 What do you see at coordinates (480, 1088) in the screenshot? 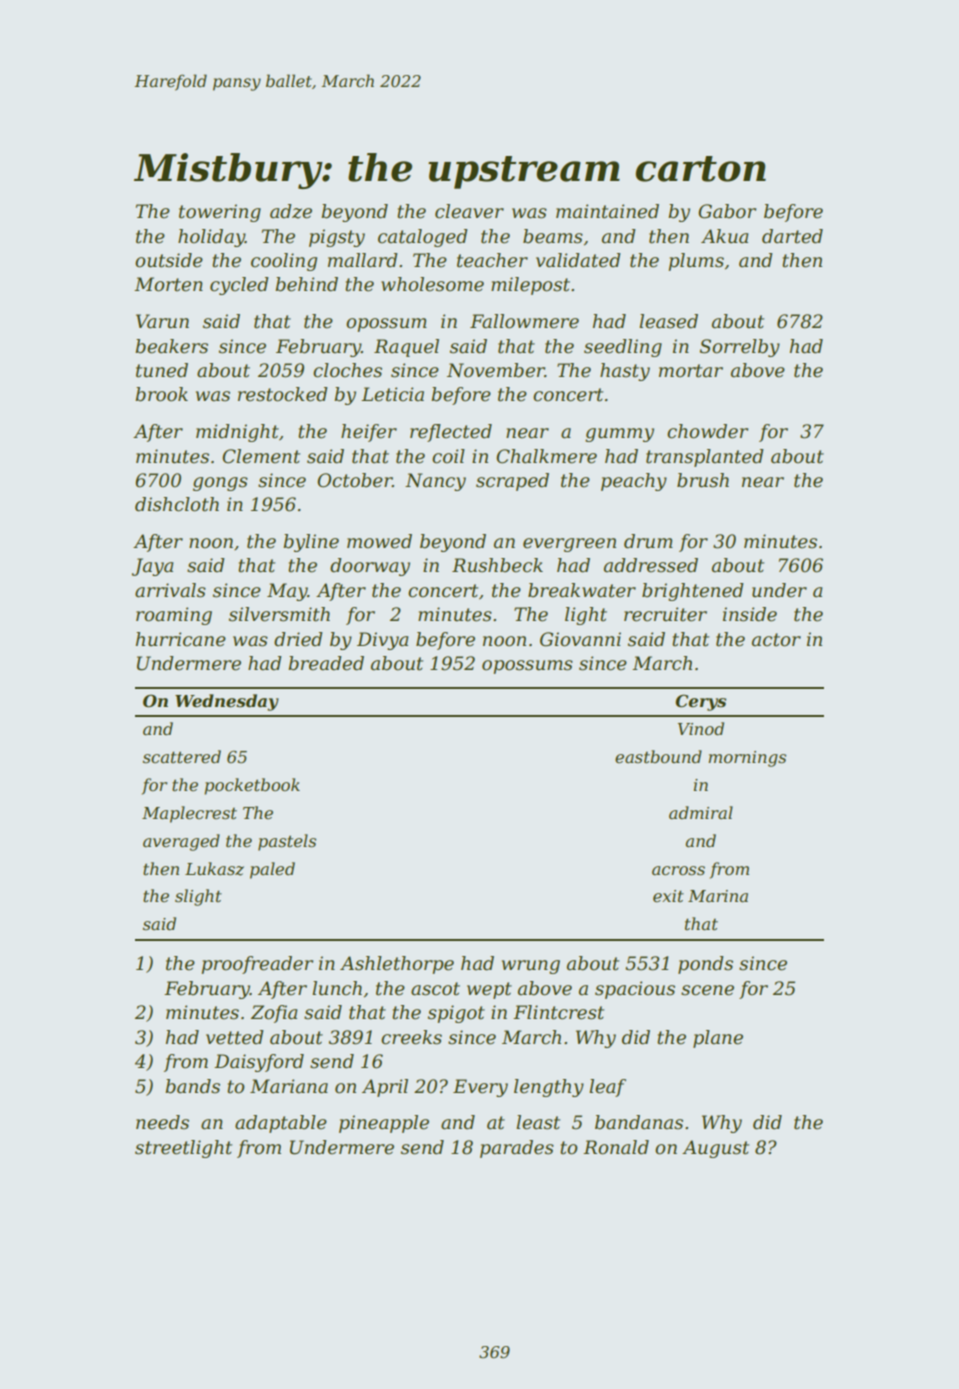
I see `Every` at bounding box center [480, 1088].
